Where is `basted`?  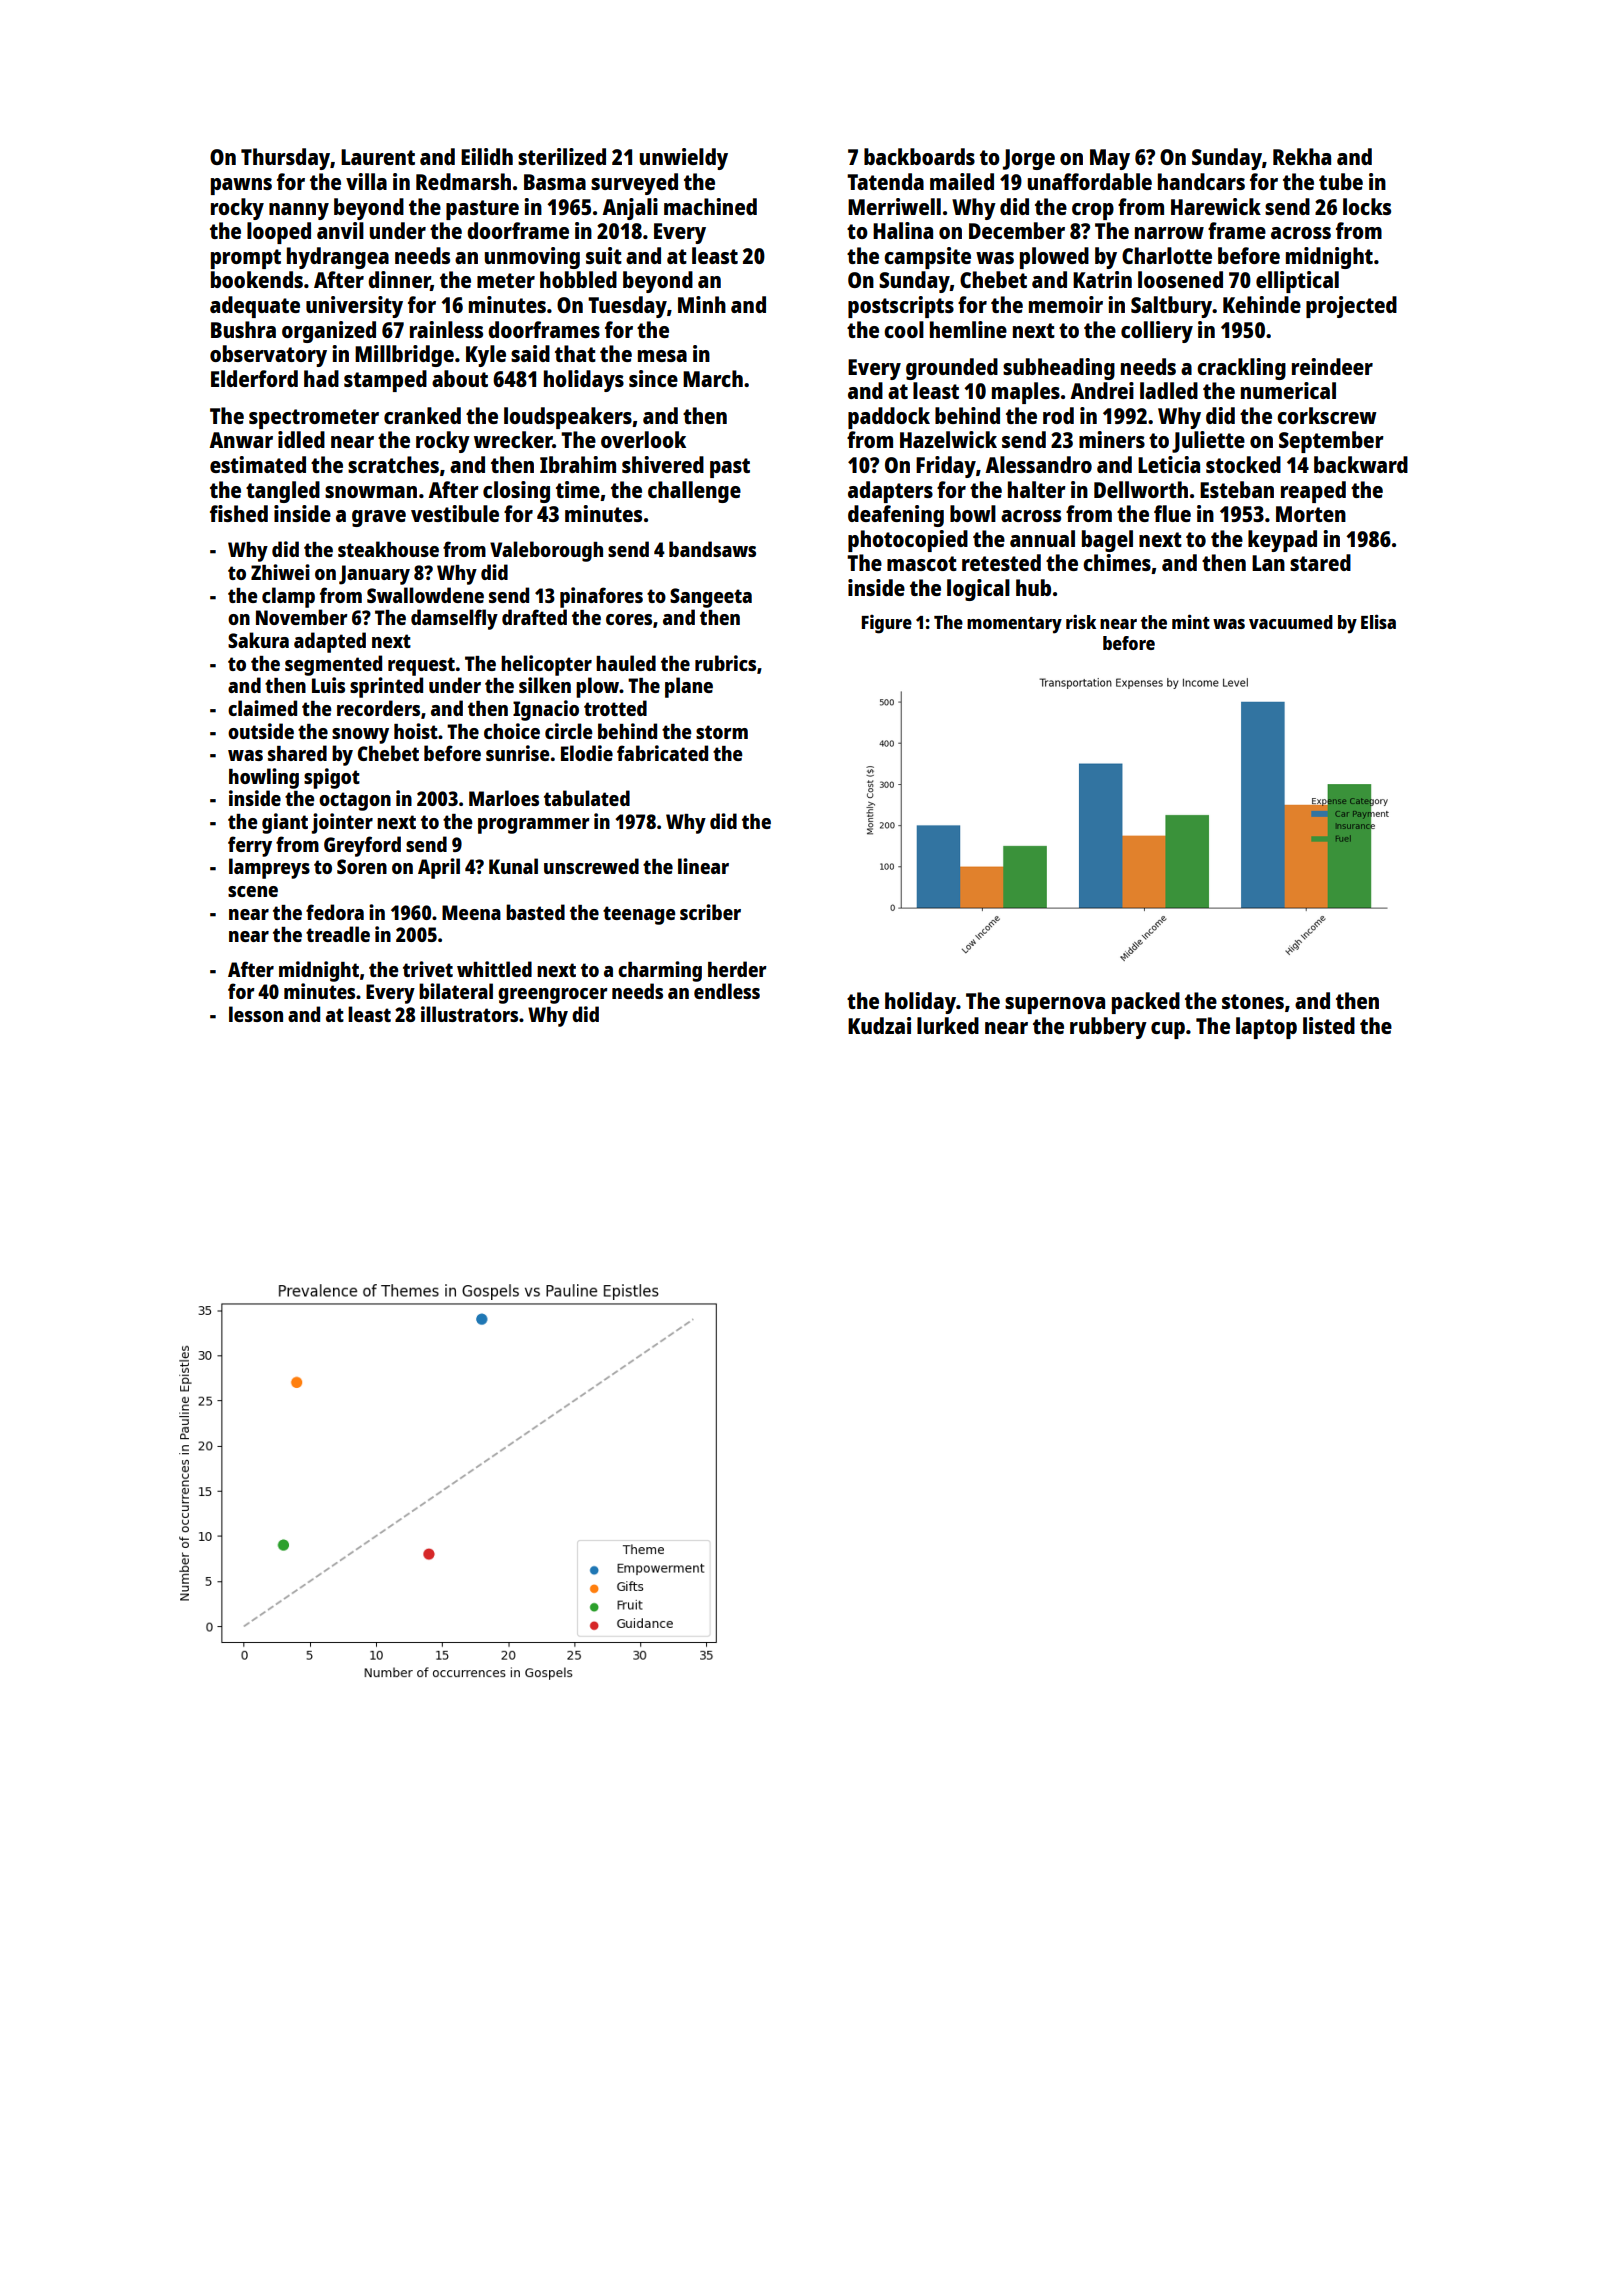
basted is located at coordinates (535, 912).
